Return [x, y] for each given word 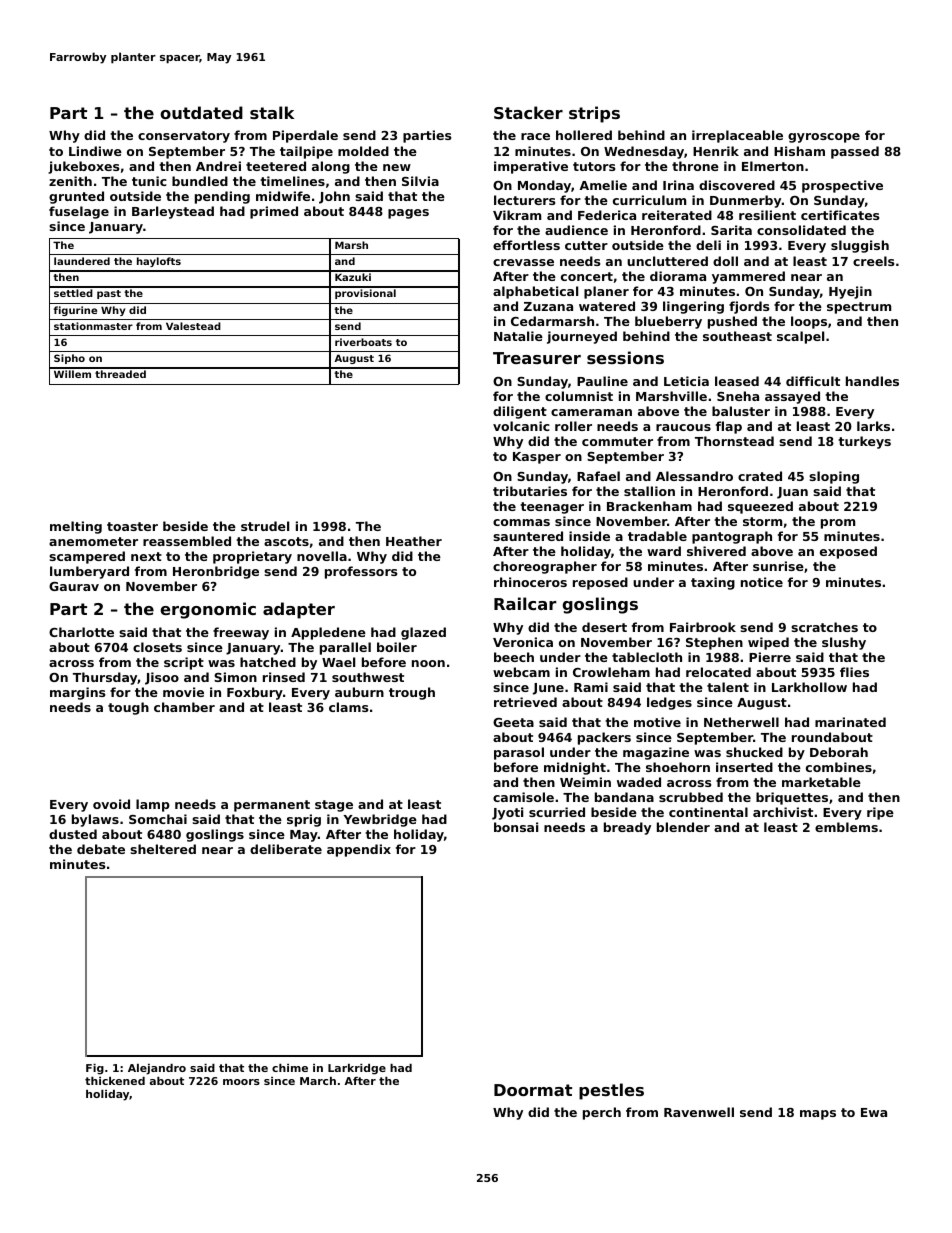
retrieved [525, 702]
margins [77, 693]
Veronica [523, 642]
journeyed [582, 337]
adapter [299, 610]
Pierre [770, 657]
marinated [850, 722]
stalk [272, 112]
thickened [115, 1081]
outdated [201, 112]
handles [872, 381]
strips [594, 114]
